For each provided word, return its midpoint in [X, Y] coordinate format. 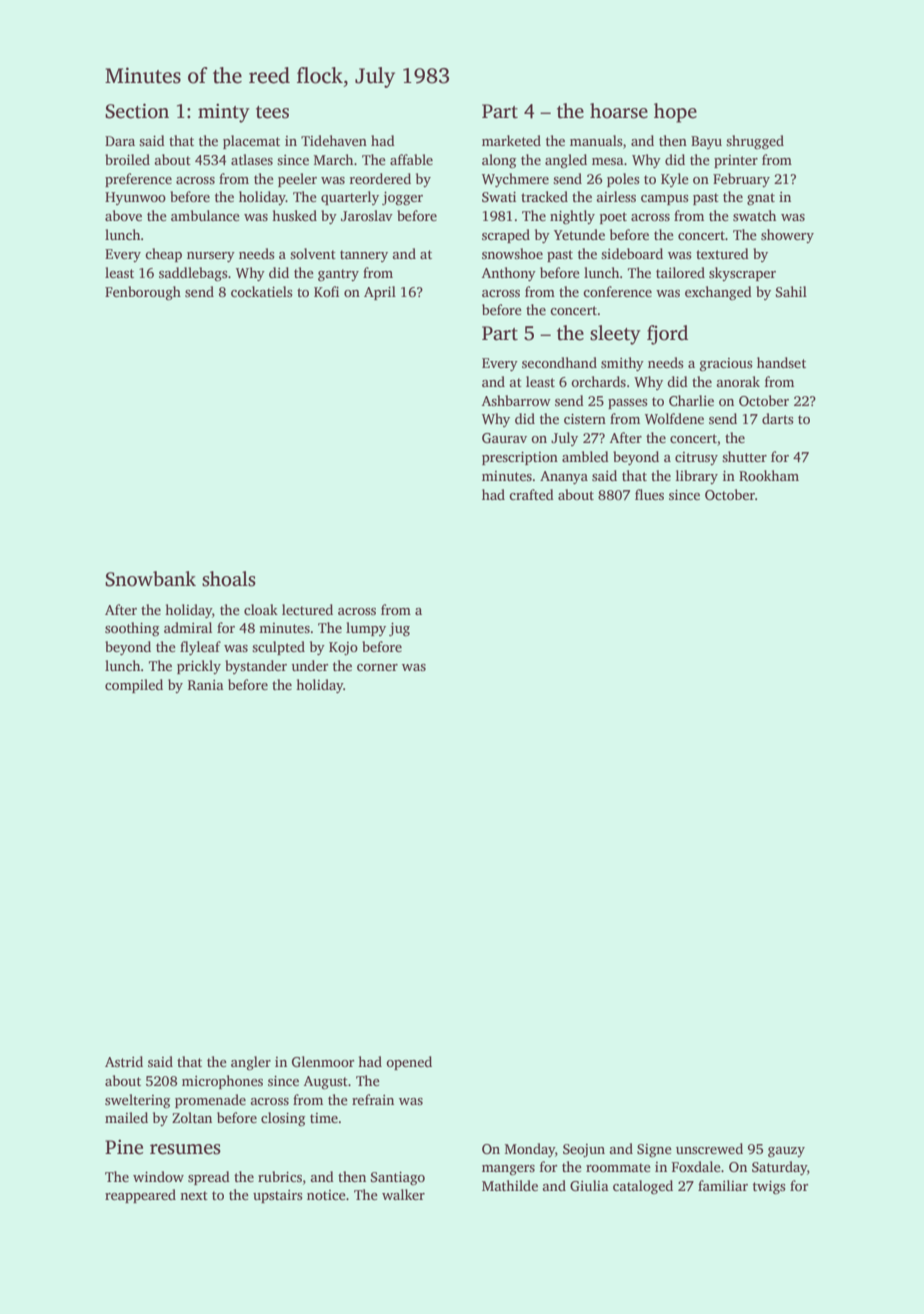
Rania [206, 685]
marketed [511, 140]
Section [137, 111]
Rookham [769, 475]
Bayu [706, 142]
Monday [530, 1150]
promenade [210, 1101]
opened [409, 1063]
